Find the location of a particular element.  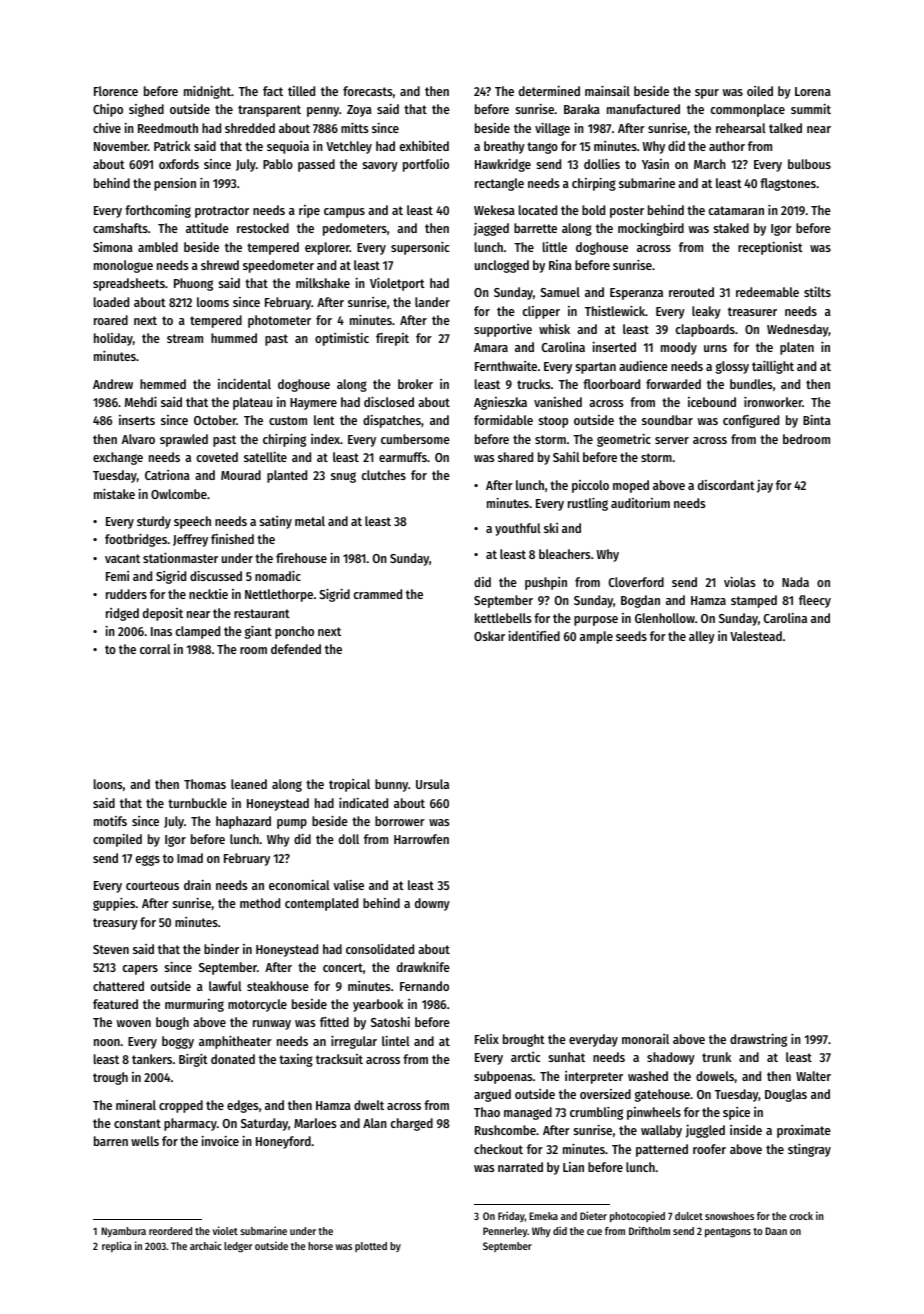

discordant is located at coordinates (726, 485).
